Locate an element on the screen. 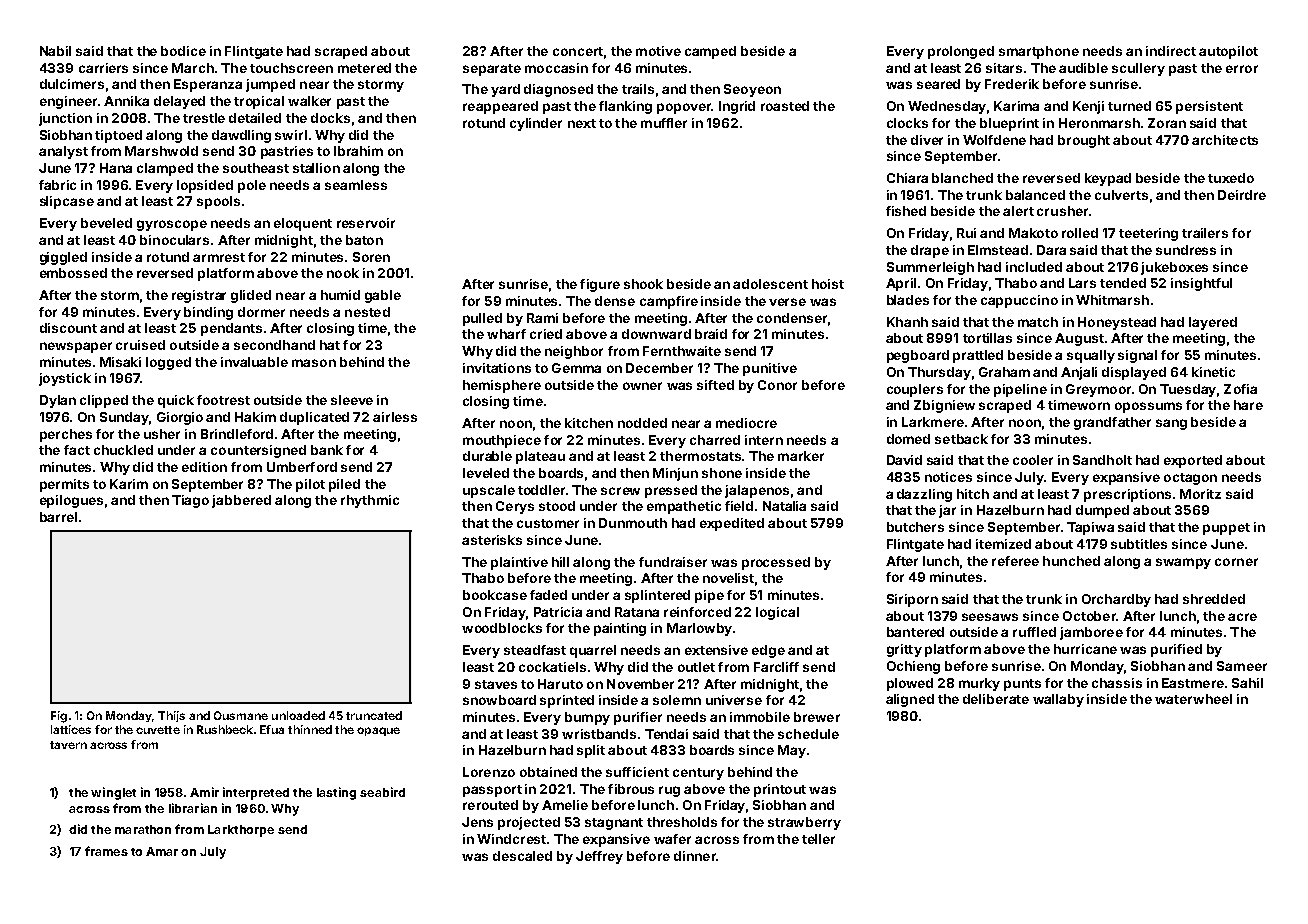 This screenshot has width=1308, height=924. camped is located at coordinates (710, 52).
